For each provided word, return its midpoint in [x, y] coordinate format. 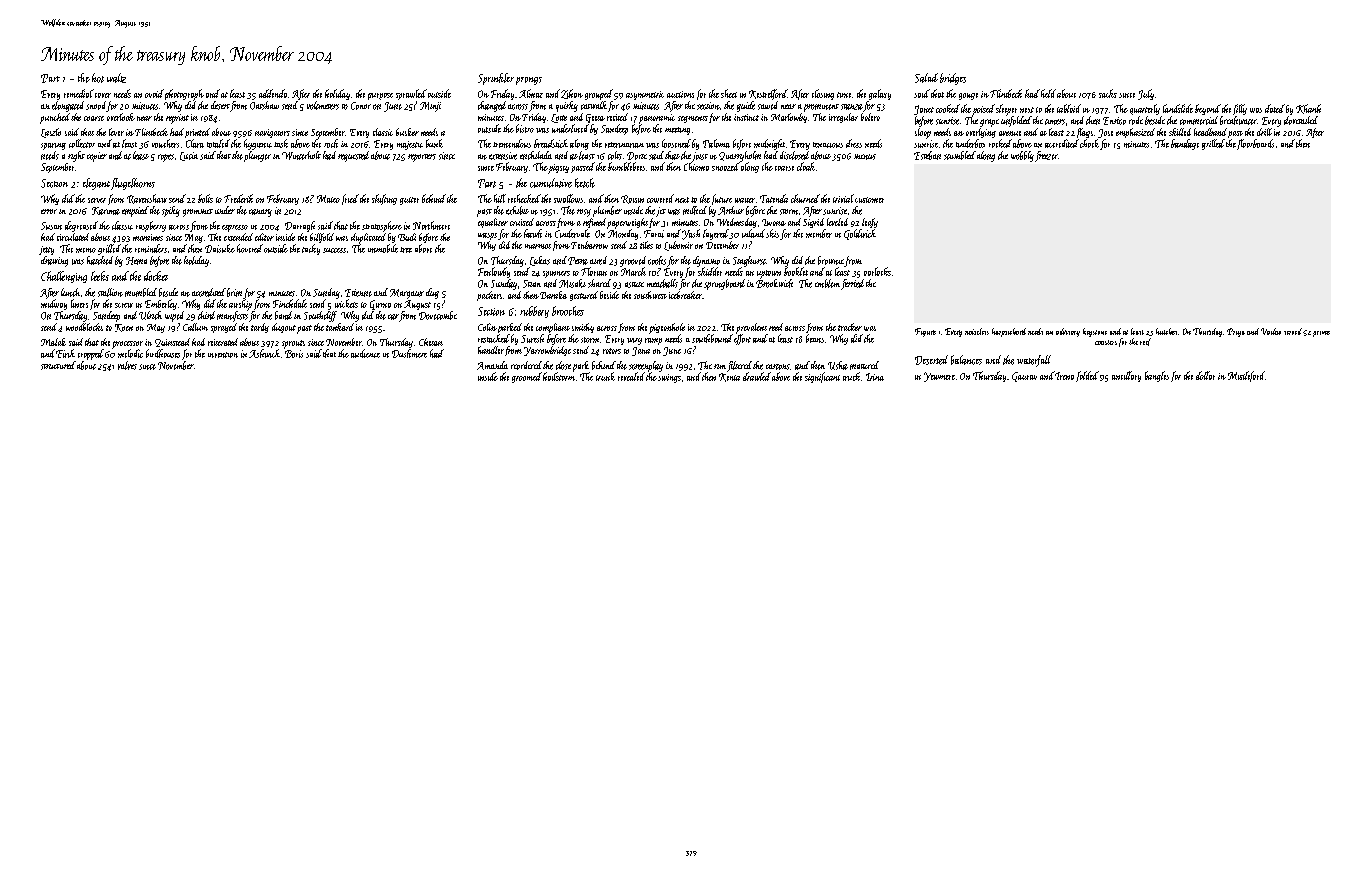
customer [869, 200]
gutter [409, 201]
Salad [926, 78]
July [1146, 94]
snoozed [726, 166]
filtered [739, 366]
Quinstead [172, 342]
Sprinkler [496, 79]
